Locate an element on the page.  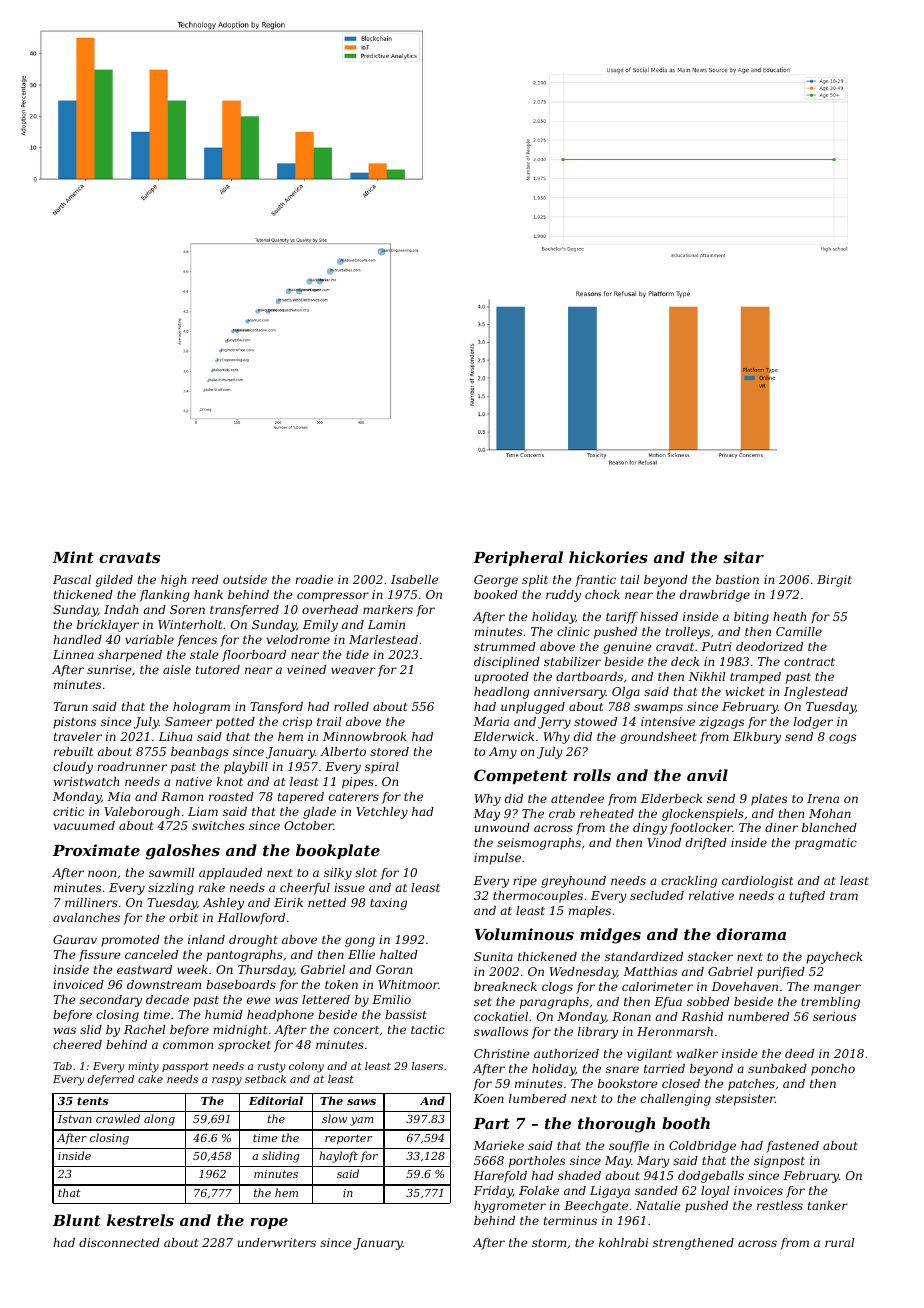
disconnected is located at coordinates (119, 1242).
